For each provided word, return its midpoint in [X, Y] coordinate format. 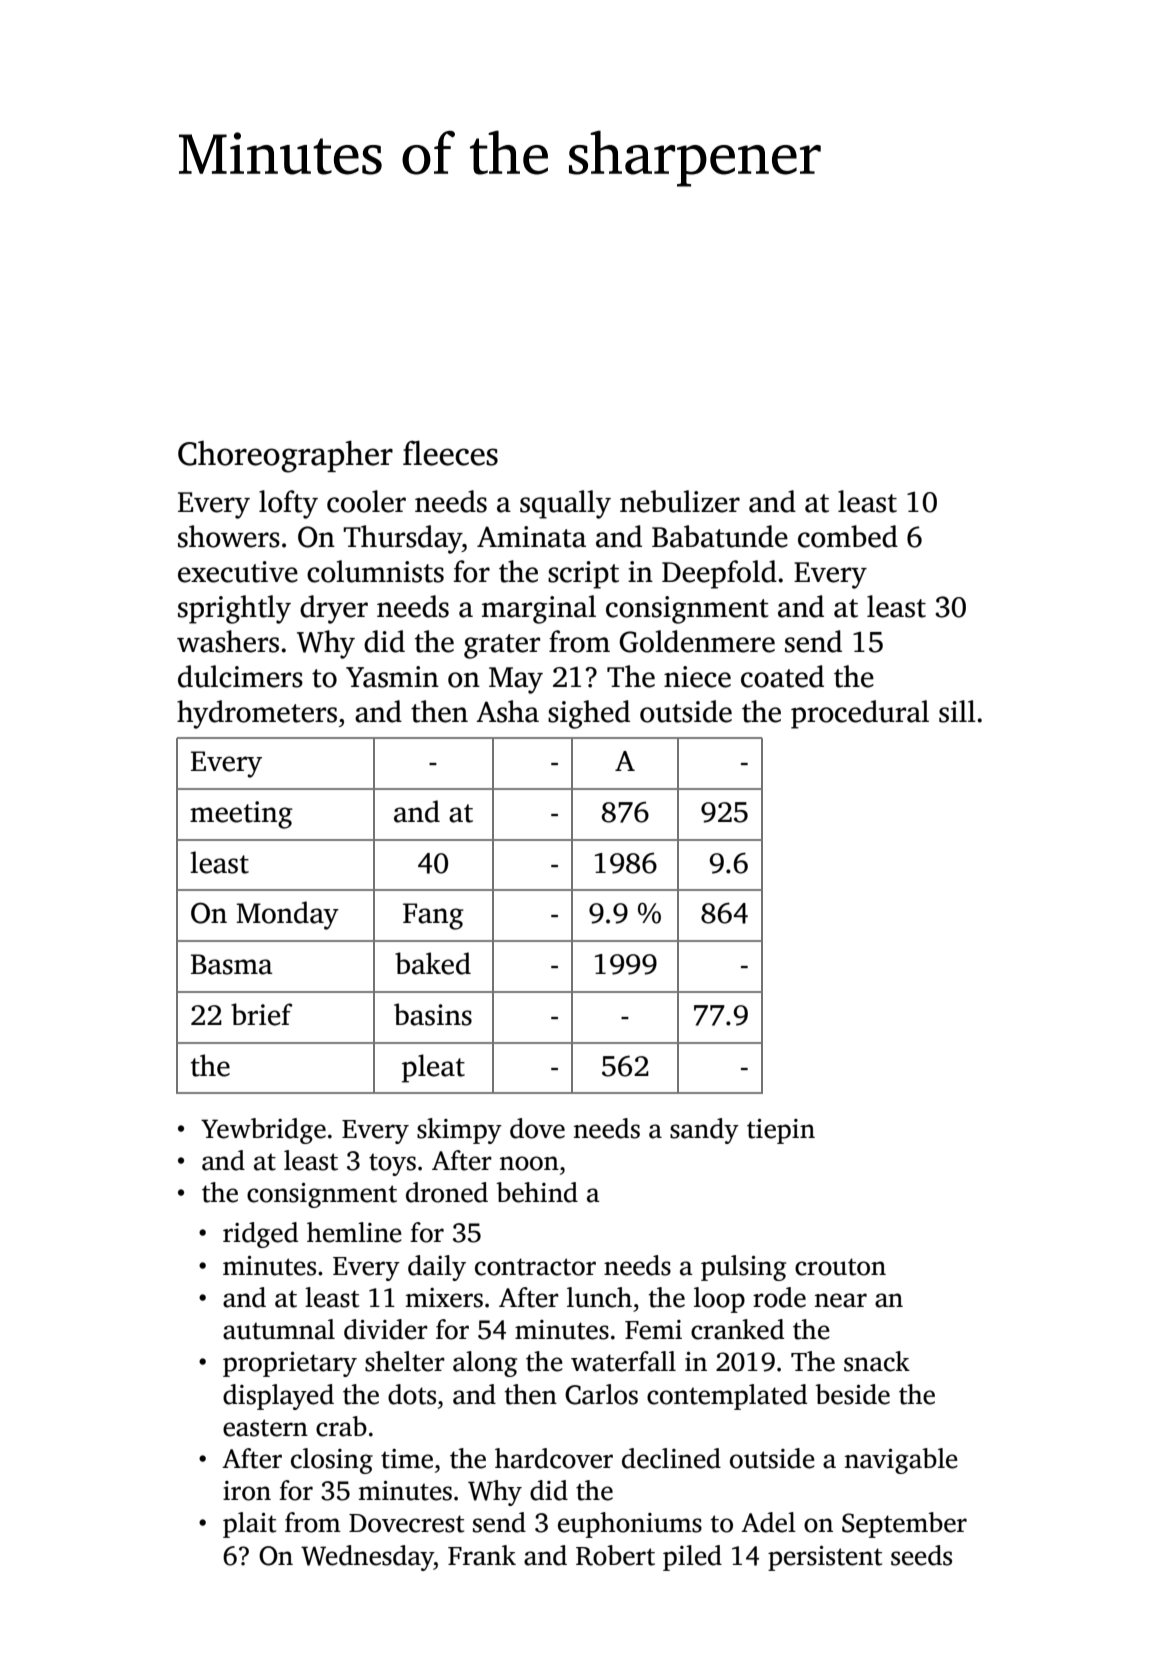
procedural [860, 714]
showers [229, 536]
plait [249, 1525]
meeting [241, 815]
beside [852, 1394]
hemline [354, 1232]
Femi [653, 1330]
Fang [433, 916]
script [583, 575]
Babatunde [720, 536]
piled [692, 1558]
